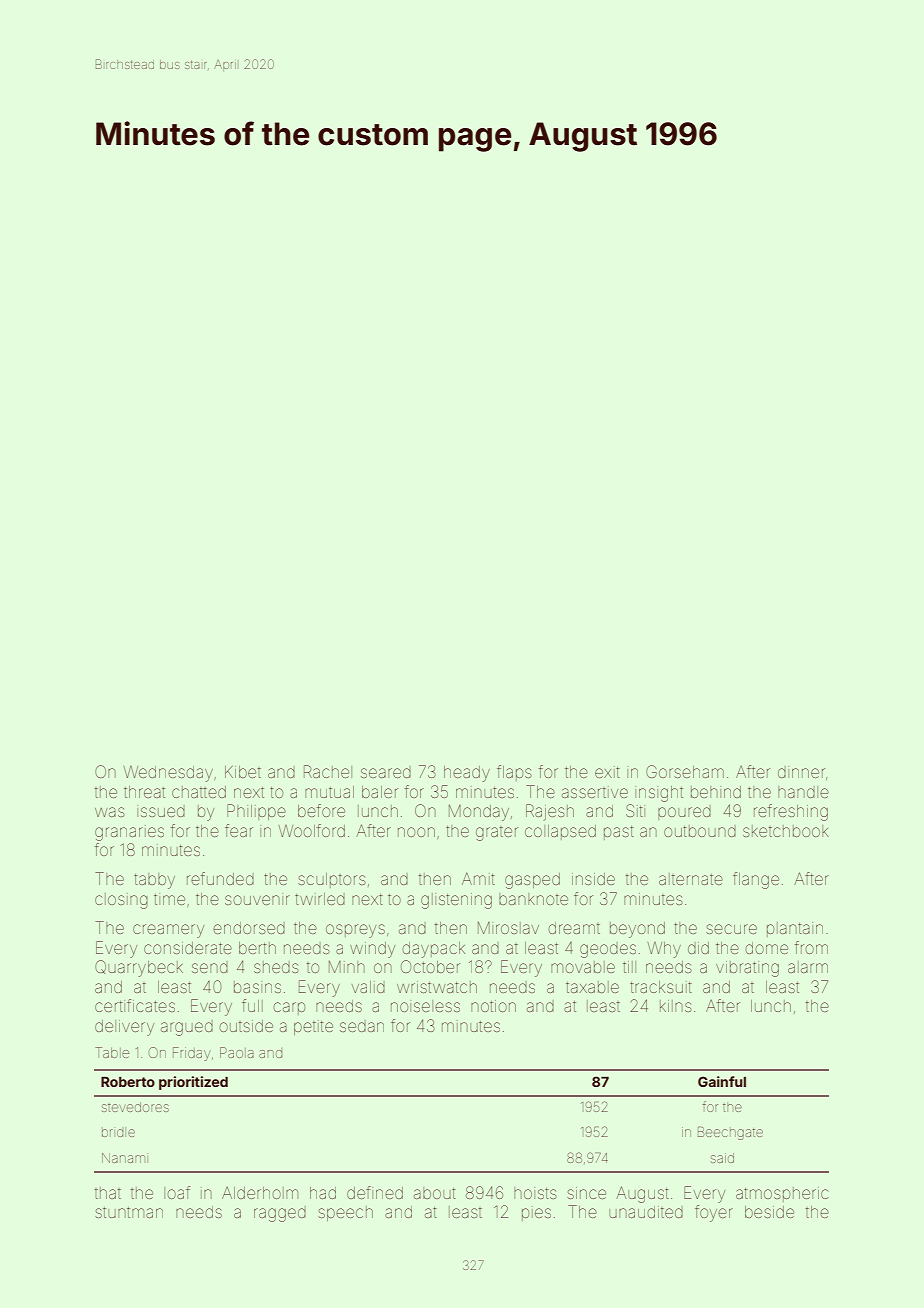 The height and width of the screenshot is (1308, 924). What do you see at coordinates (129, 1212) in the screenshot?
I see `stuntman` at bounding box center [129, 1212].
